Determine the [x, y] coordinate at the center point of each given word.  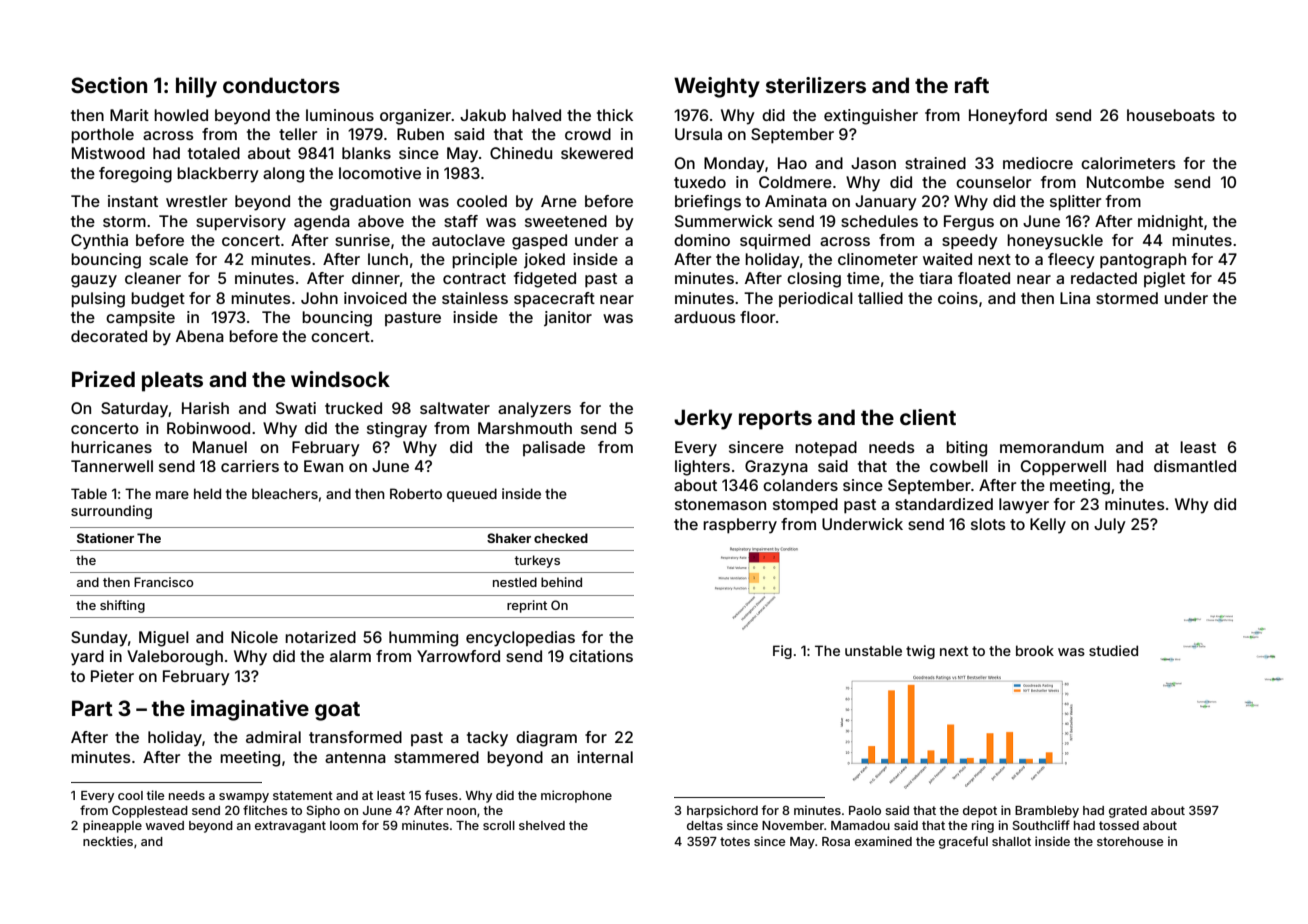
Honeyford [1008, 117]
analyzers [534, 410]
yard [87, 658]
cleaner [153, 278]
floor [757, 317]
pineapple [112, 826]
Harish [205, 408]
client [928, 417]
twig [920, 652]
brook [1035, 650]
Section [109, 85]
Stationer [105, 538]
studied [1113, 650]
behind [561, 582]
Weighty [717, 87]
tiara [935, 278]
